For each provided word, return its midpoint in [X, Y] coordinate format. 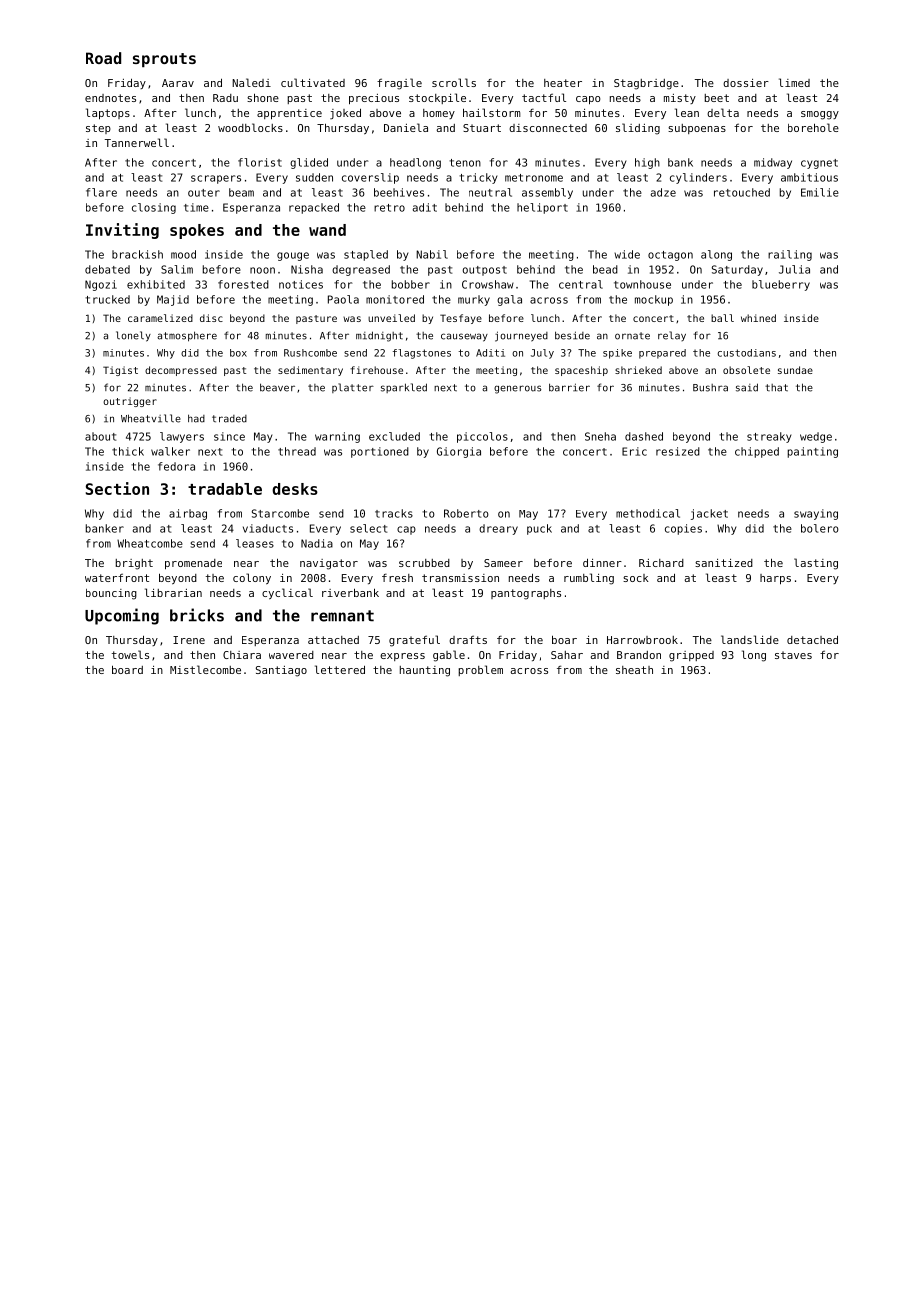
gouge [293, 256]
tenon [465, 163]
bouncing [111, 594]
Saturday [737, 270]
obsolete [746, 370]
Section [117, 488]
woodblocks [250, 127]
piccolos [482, 437]
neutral [490, 192]
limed [794, 82]
